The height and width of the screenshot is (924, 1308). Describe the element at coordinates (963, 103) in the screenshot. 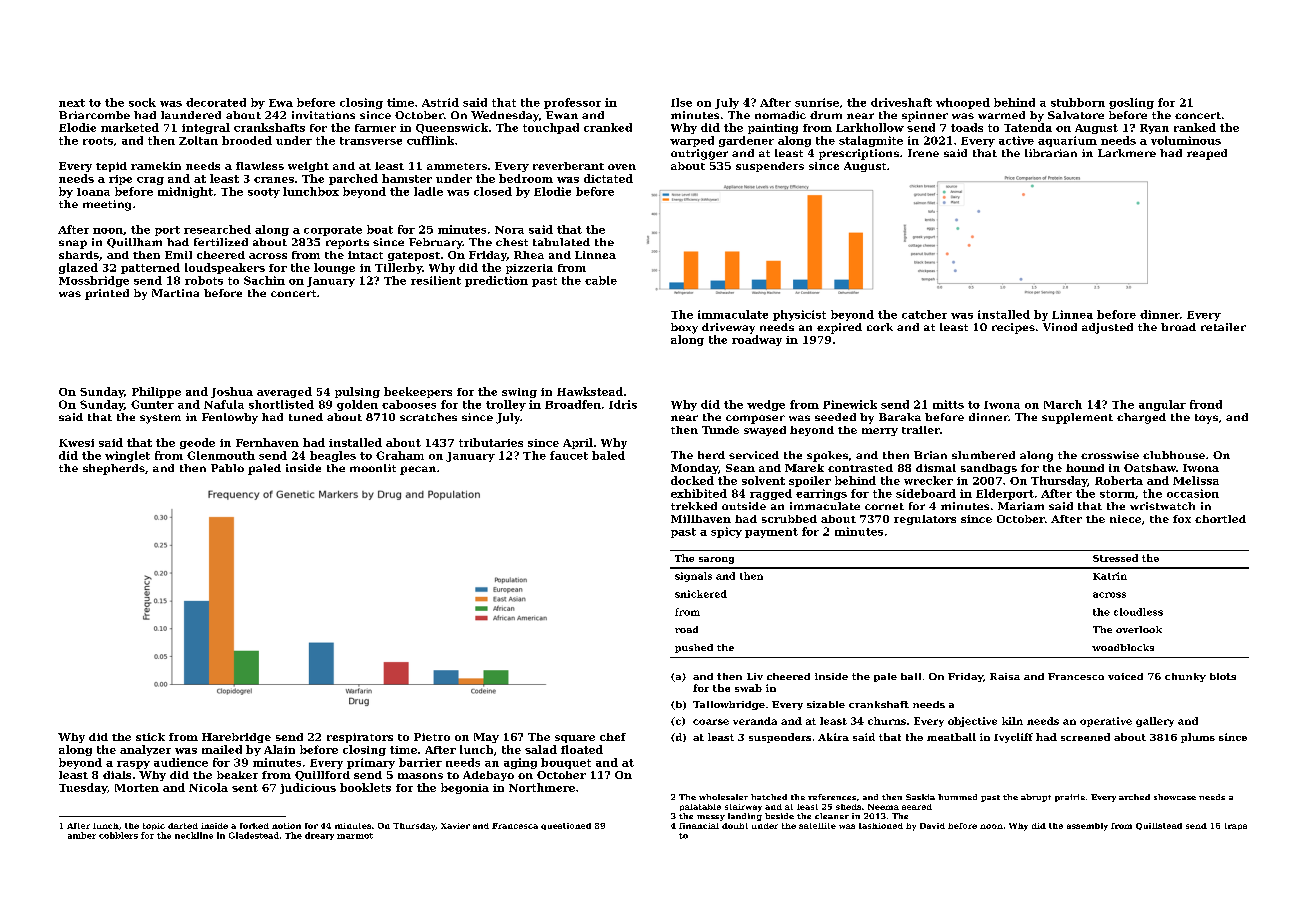

I see `whooped` at that location.
